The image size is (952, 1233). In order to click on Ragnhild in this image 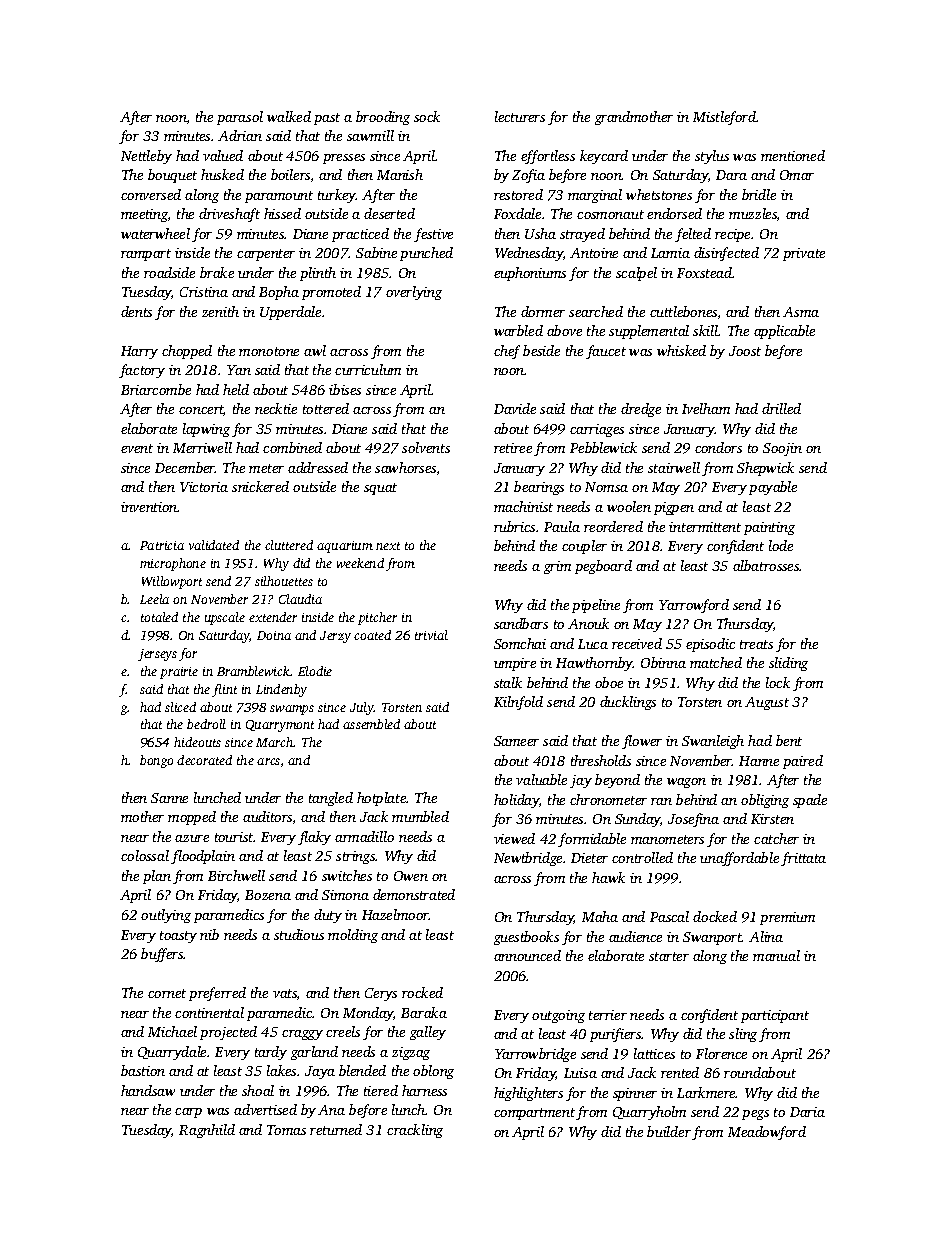, I will do `click(207, 1131)`.
